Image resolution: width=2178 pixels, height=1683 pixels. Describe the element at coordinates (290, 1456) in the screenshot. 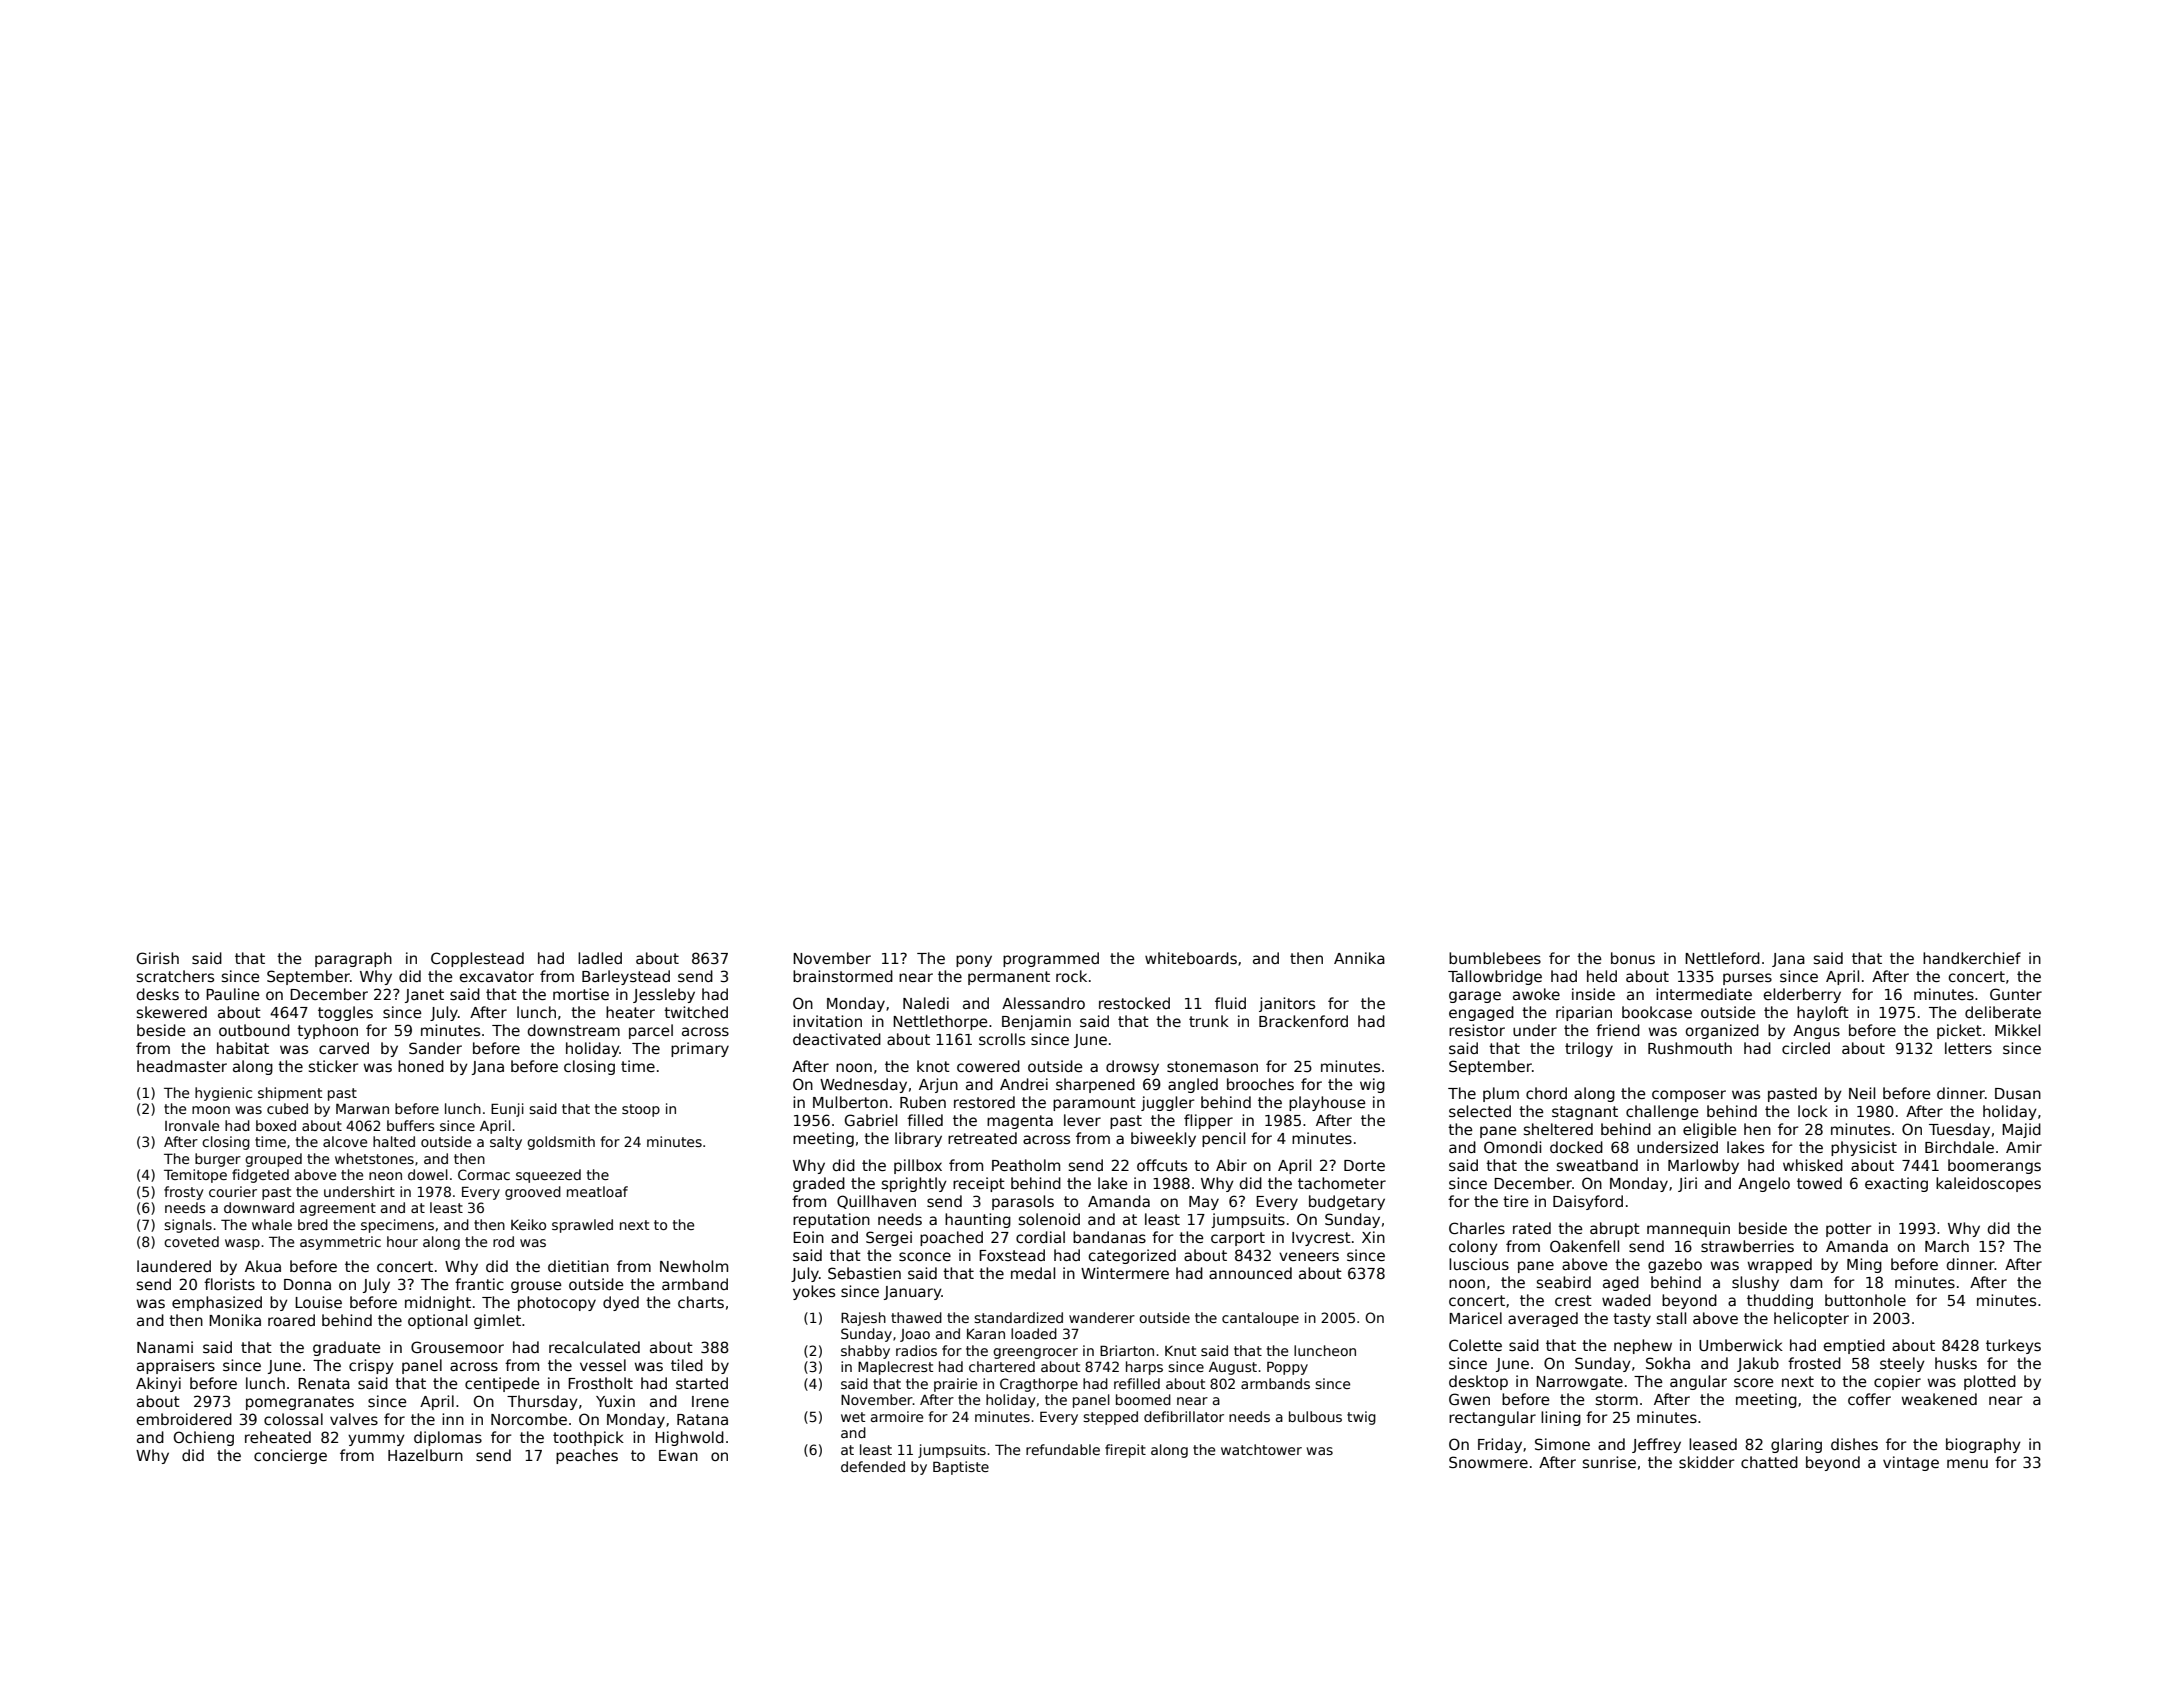

I see `concierge` at that location.
